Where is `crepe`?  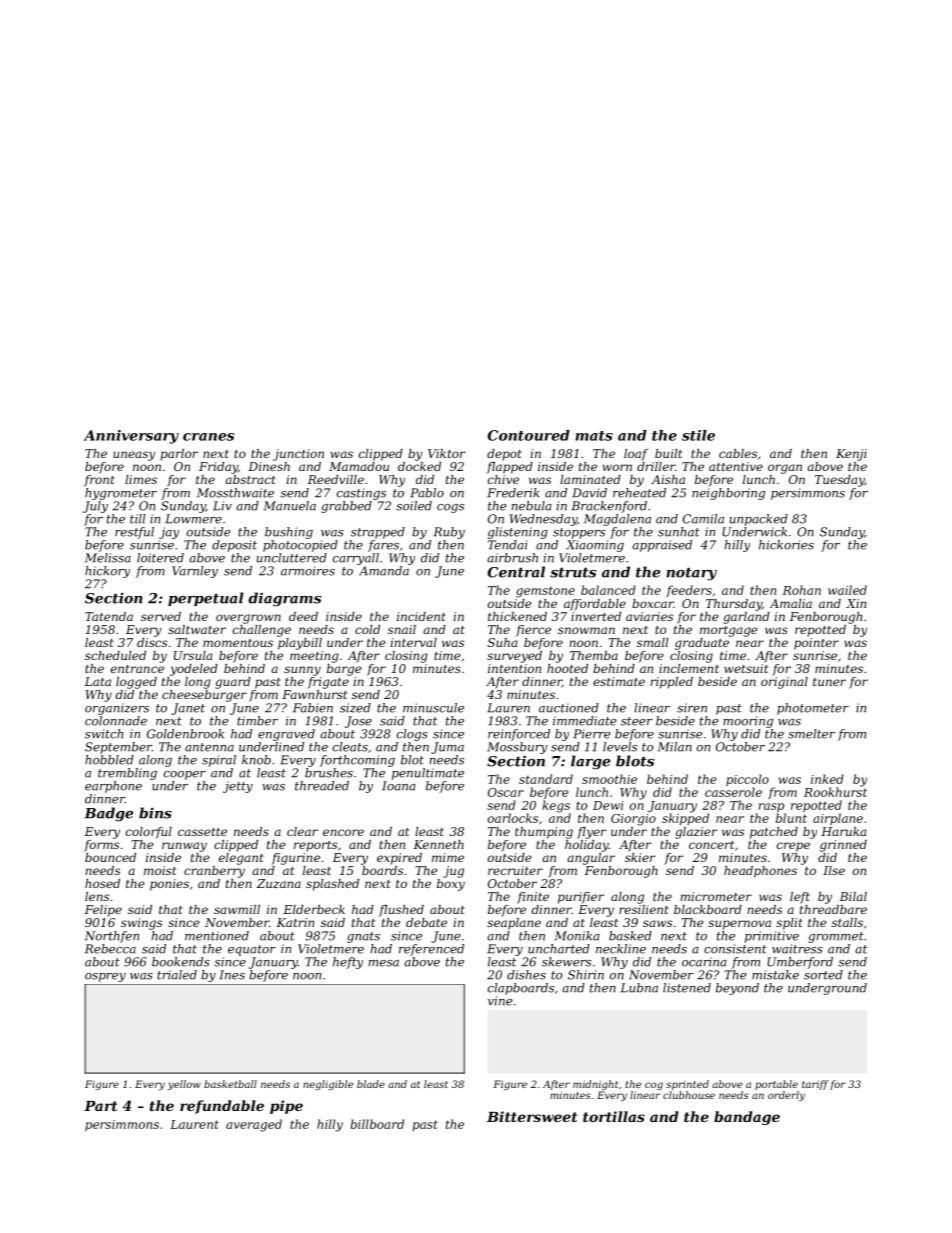
crepe is located at coordinates (793, 847).
